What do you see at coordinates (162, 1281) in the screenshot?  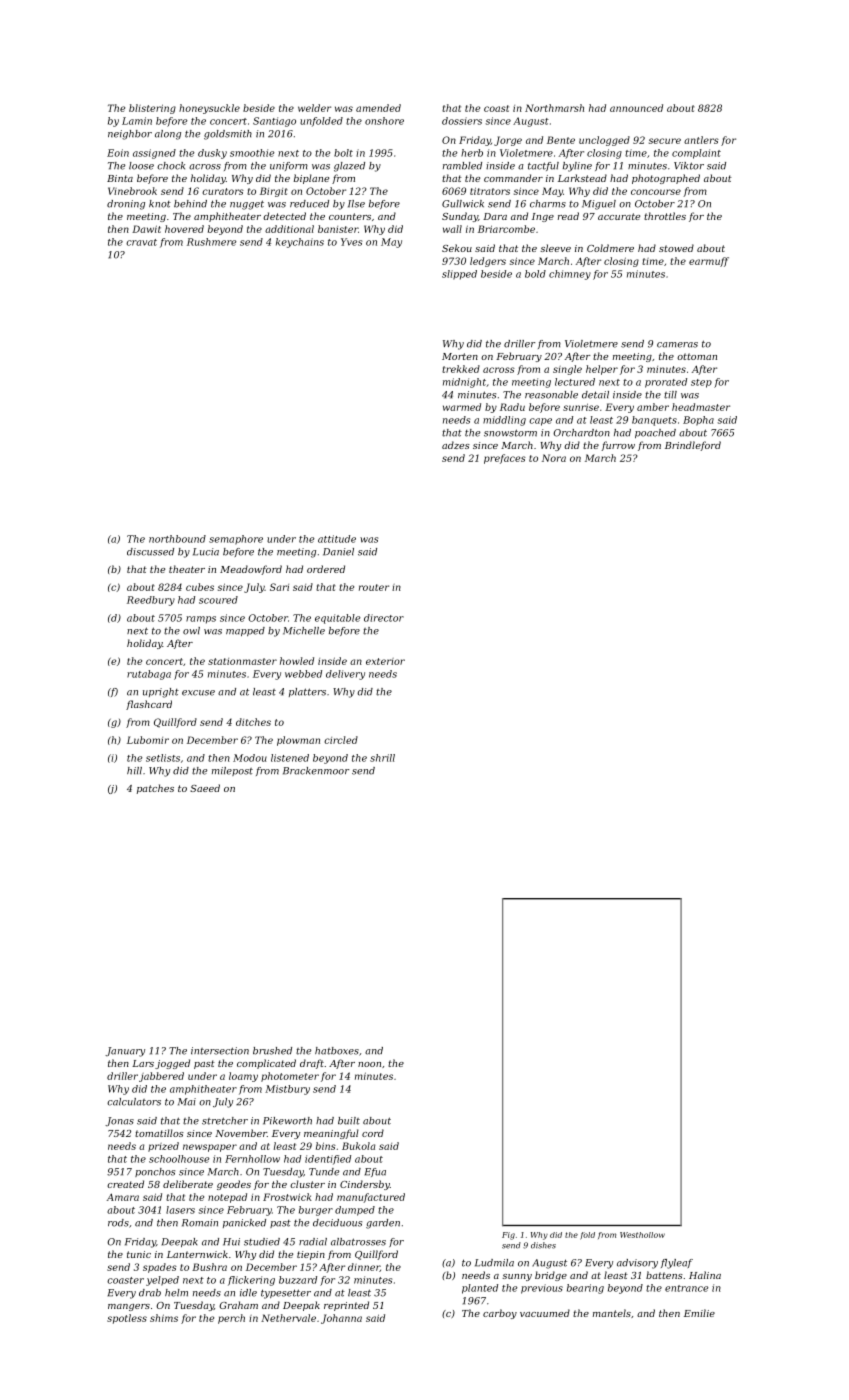 I see `yelped` at bounding box center [162, 1281].
